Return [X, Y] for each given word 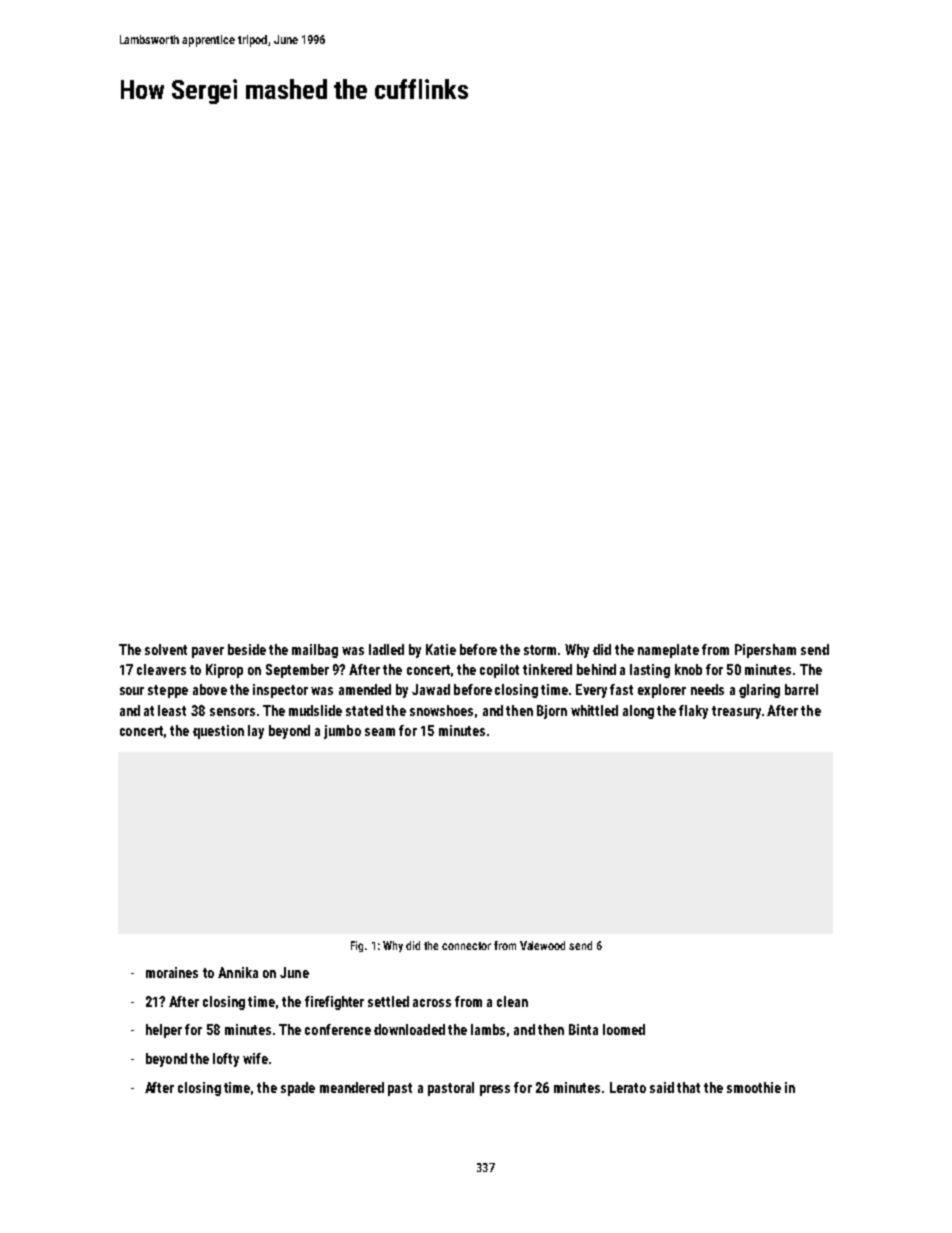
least [172, 710]
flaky [693, 712]
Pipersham [765, 651]
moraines [172, 972]
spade [298, 1089]
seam [380, 732]
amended [365, 689]
